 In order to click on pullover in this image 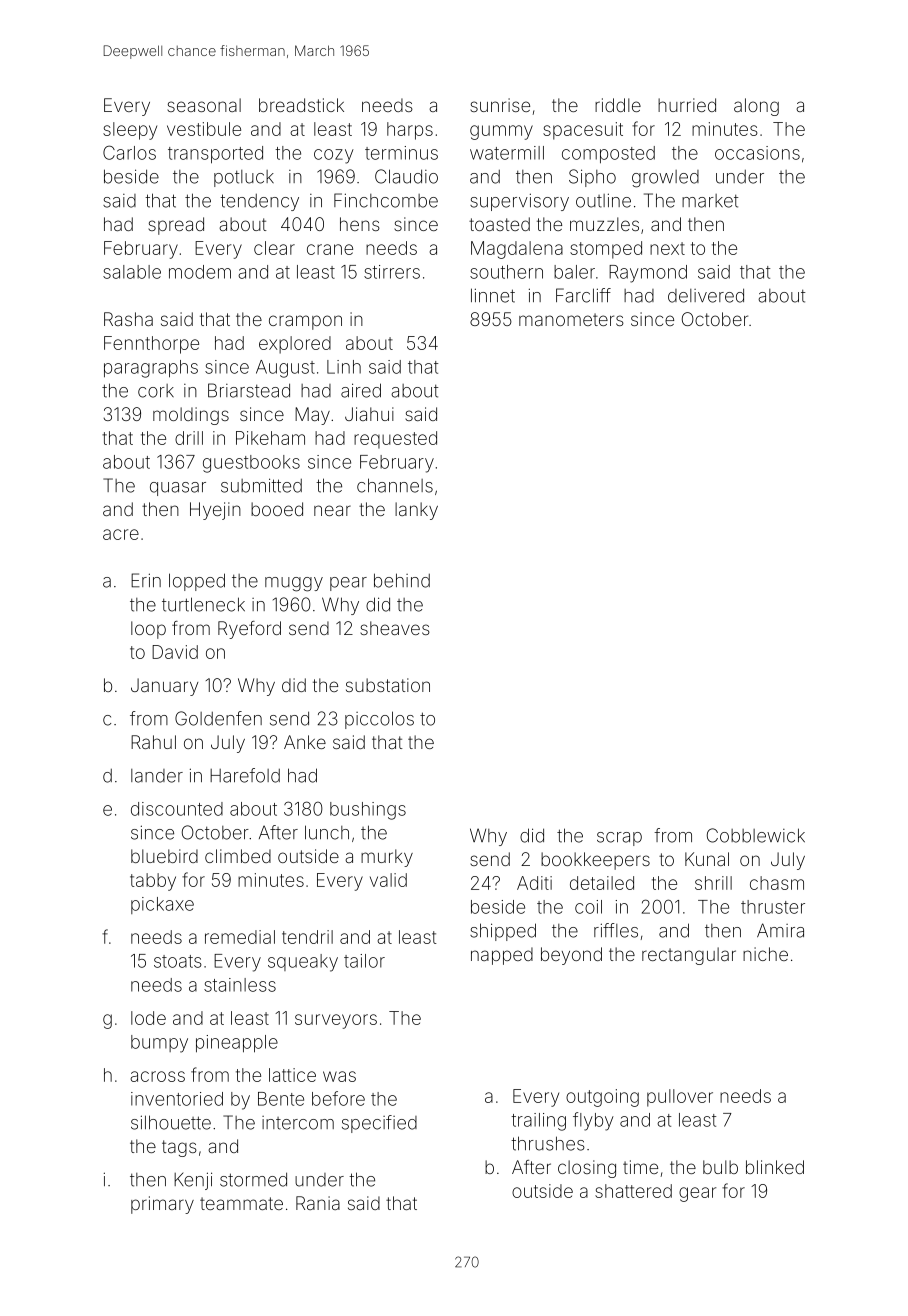, I will do `click(680, 1098)`.
